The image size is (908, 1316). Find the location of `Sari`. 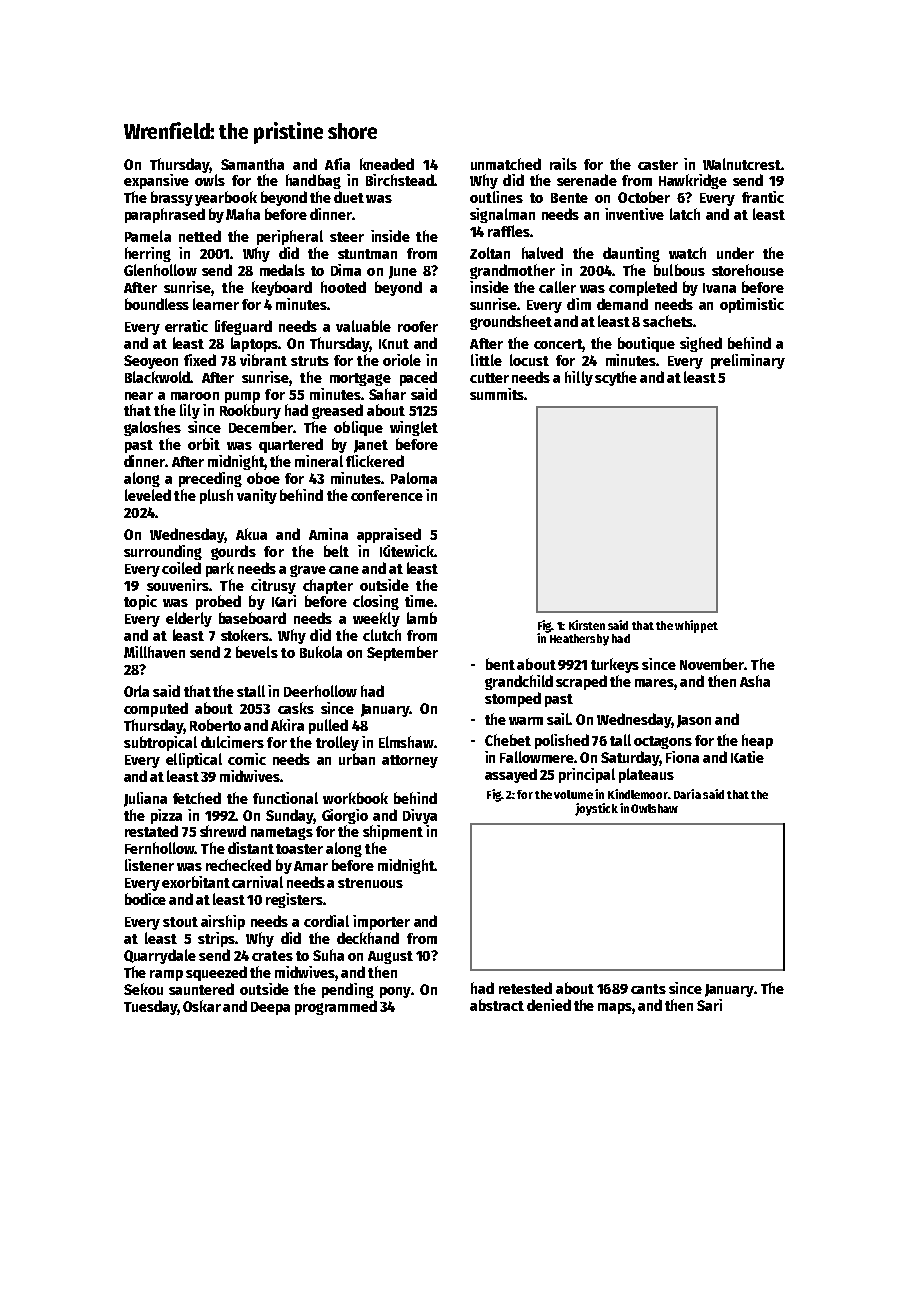

Sari is located at coordinates (709, 1005).
